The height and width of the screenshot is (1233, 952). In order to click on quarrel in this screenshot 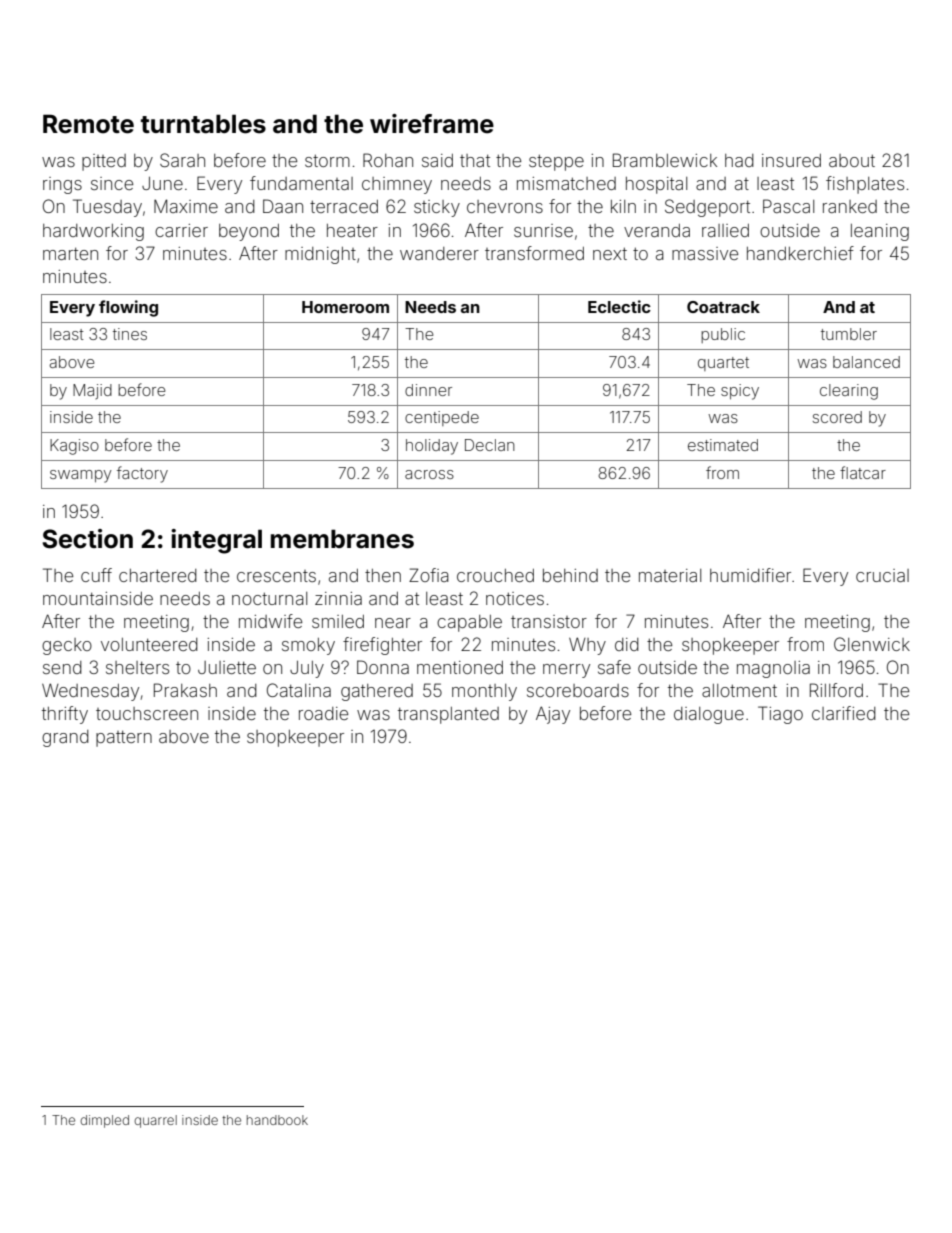, I will do `click(155, 1121)`.
